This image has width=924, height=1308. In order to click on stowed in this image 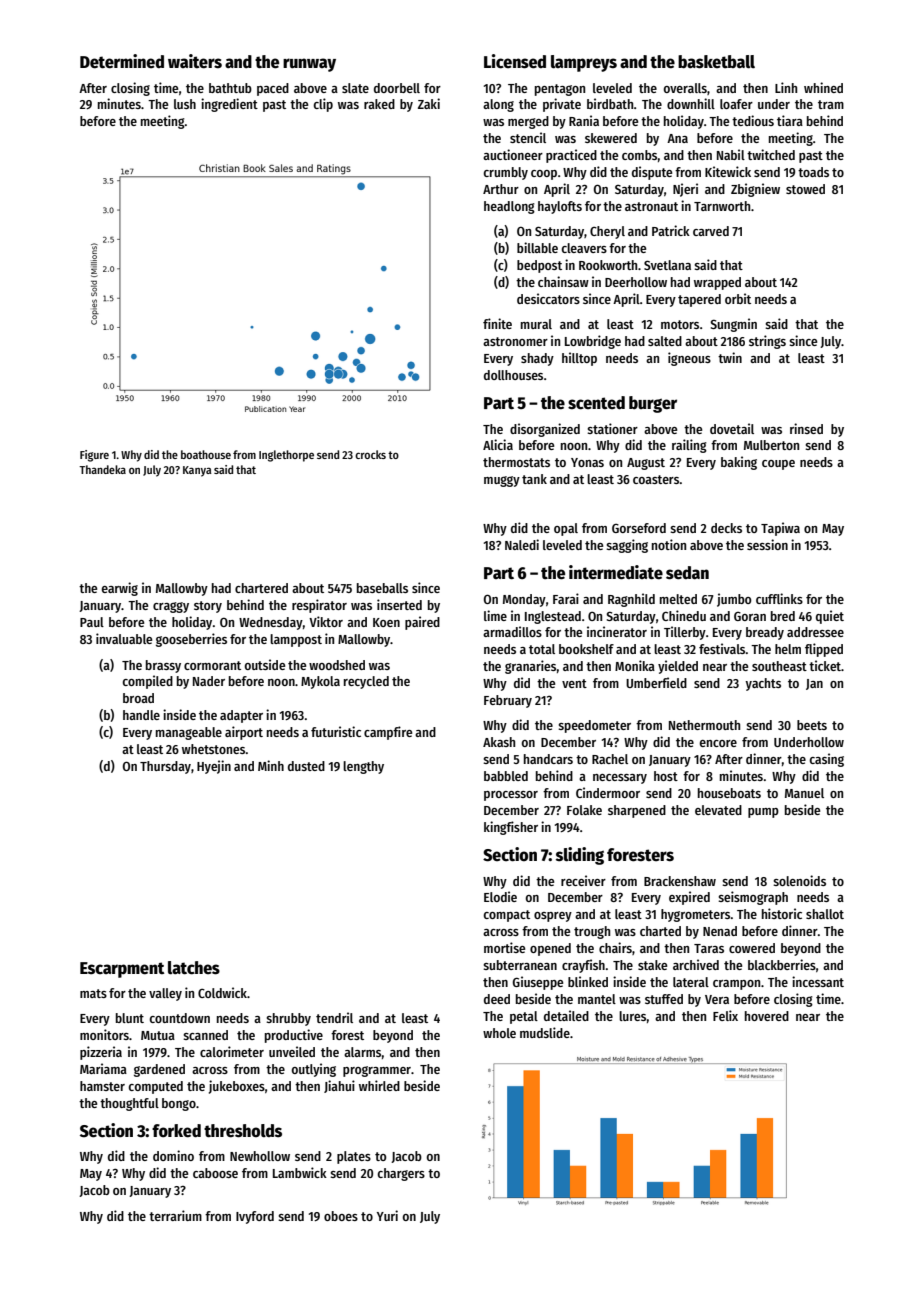, I will do `click(805, 189)`.
